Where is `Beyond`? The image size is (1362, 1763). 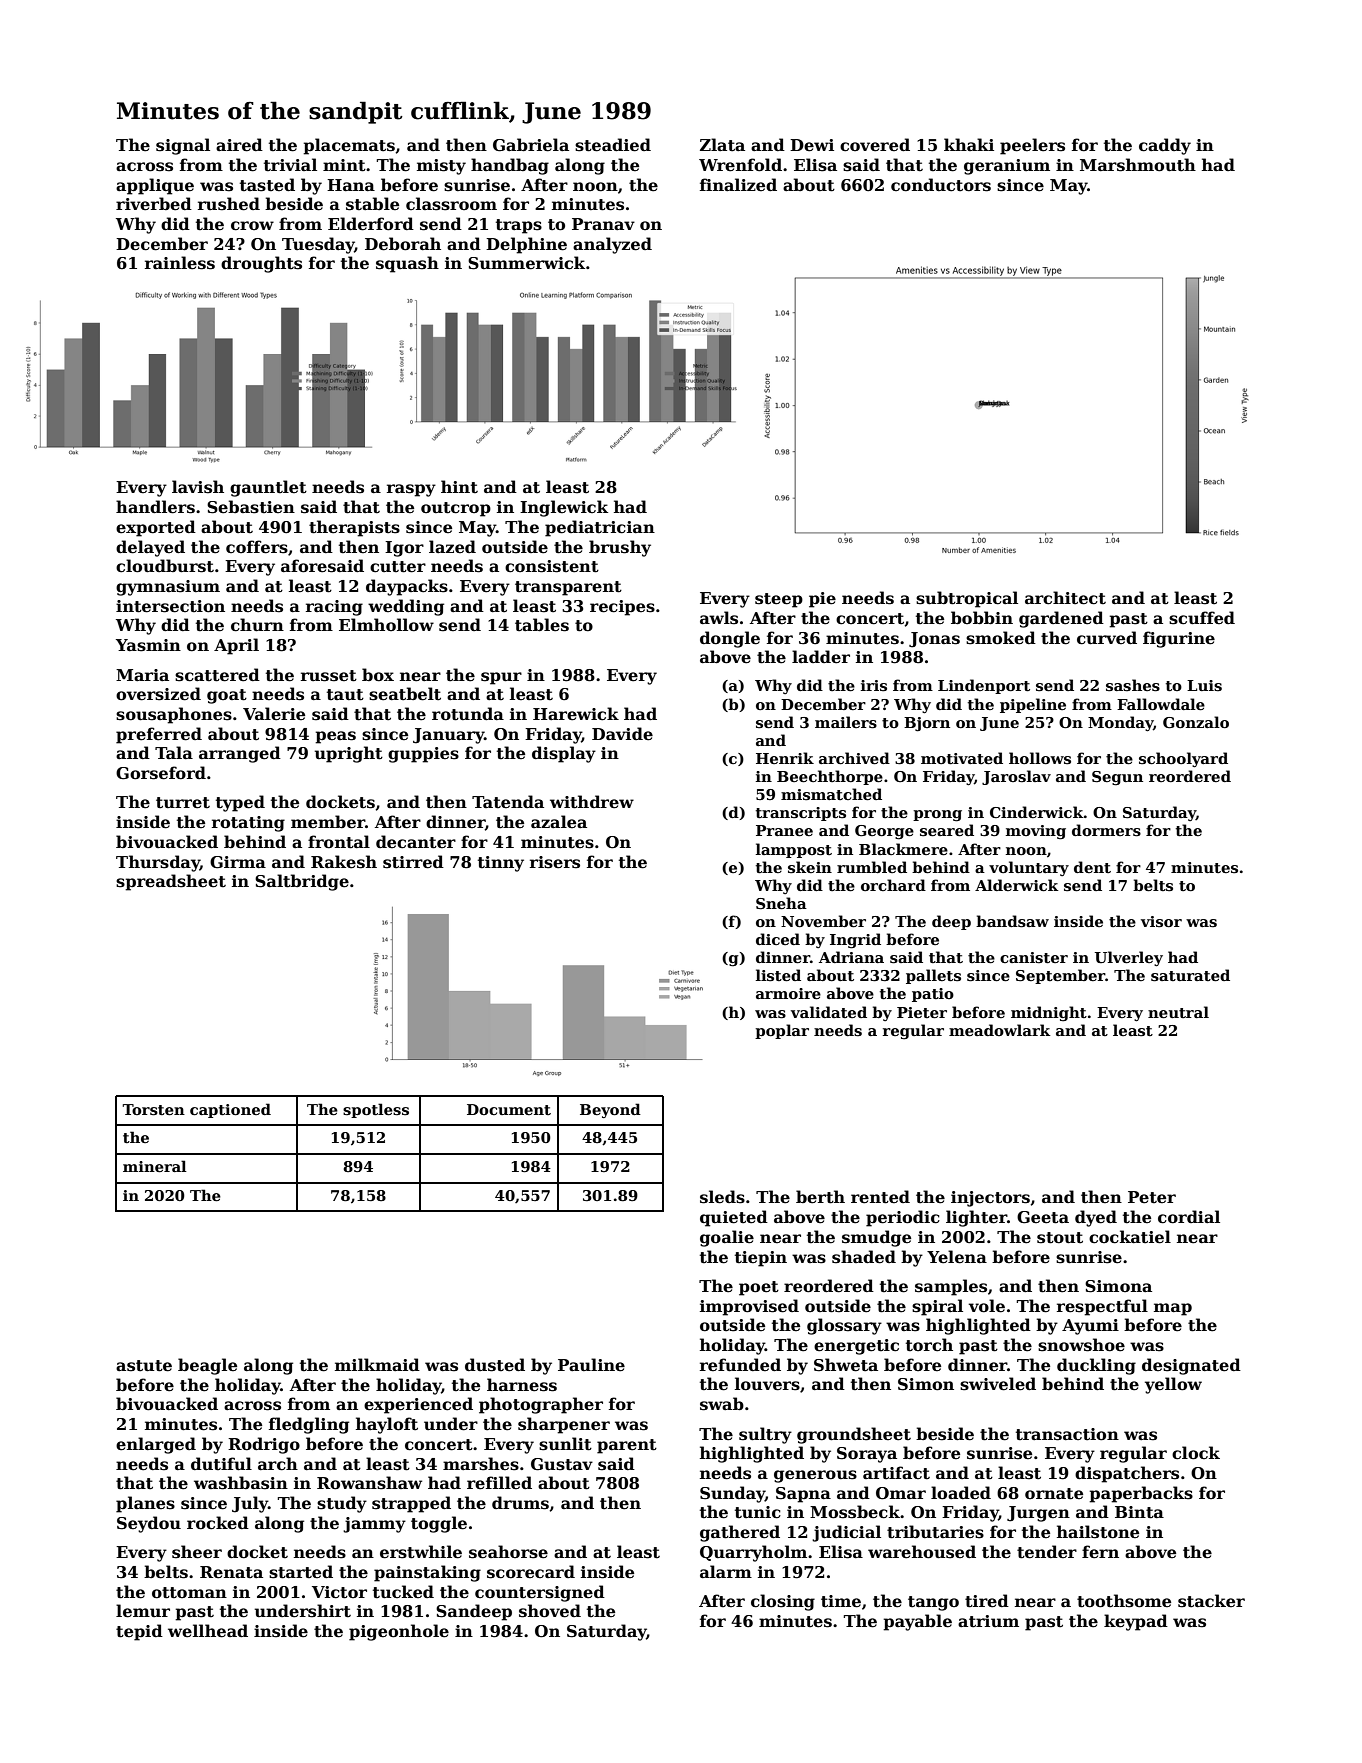 Beyond is located at coordinates (610, 1110).
